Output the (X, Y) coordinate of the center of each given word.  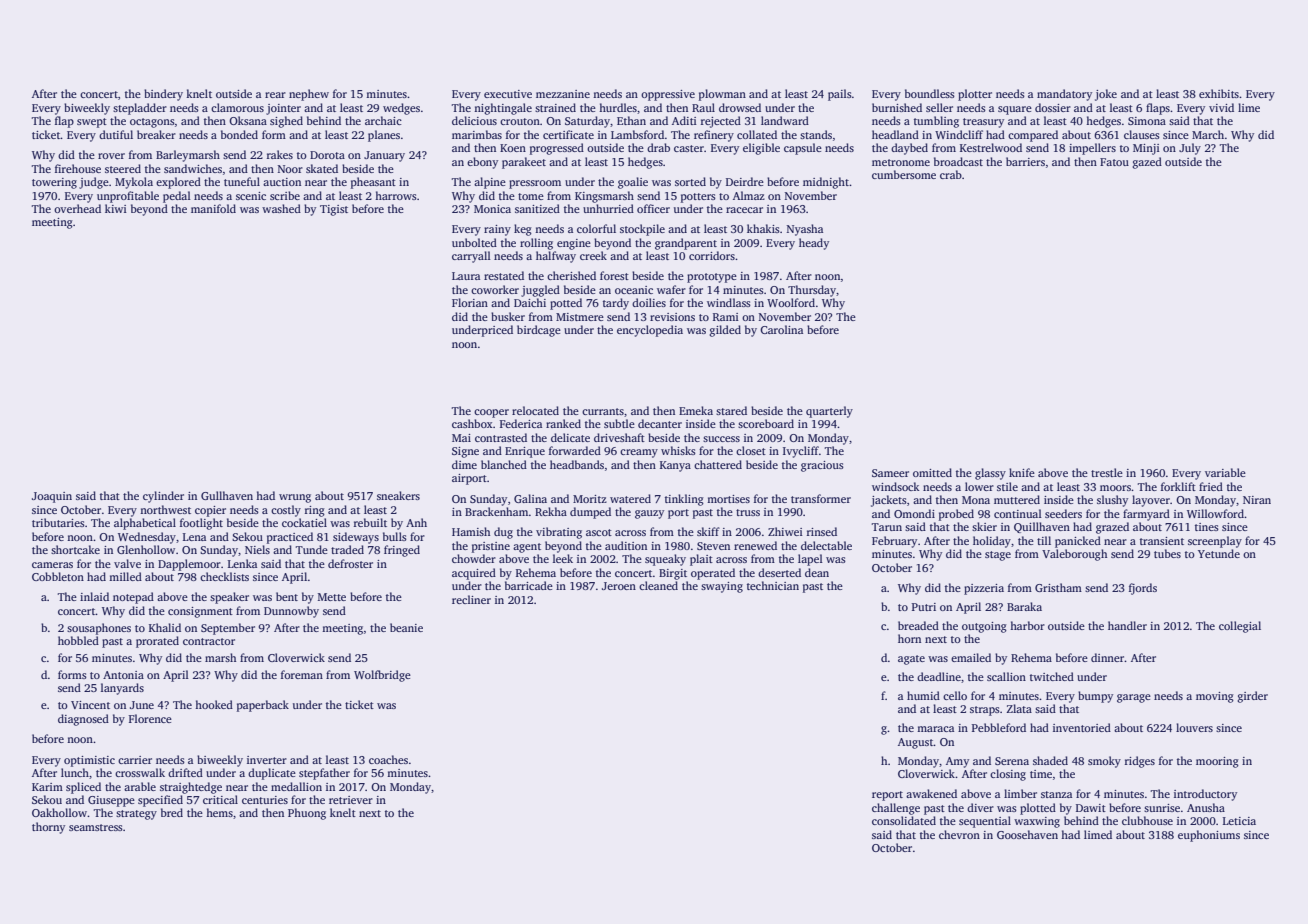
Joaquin (52, 497)
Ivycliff (801, 452)
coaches (388, 759)
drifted (185, 772)
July (1190, 149)
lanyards (122, 689)
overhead (77, 208)
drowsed (740, 107)
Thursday (812, 291)
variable (1225, 472)
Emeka (696, 410)
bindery (163, 95)
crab (951, 174)
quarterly (829, 412)
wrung (295, 498)
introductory (1205, 795)
